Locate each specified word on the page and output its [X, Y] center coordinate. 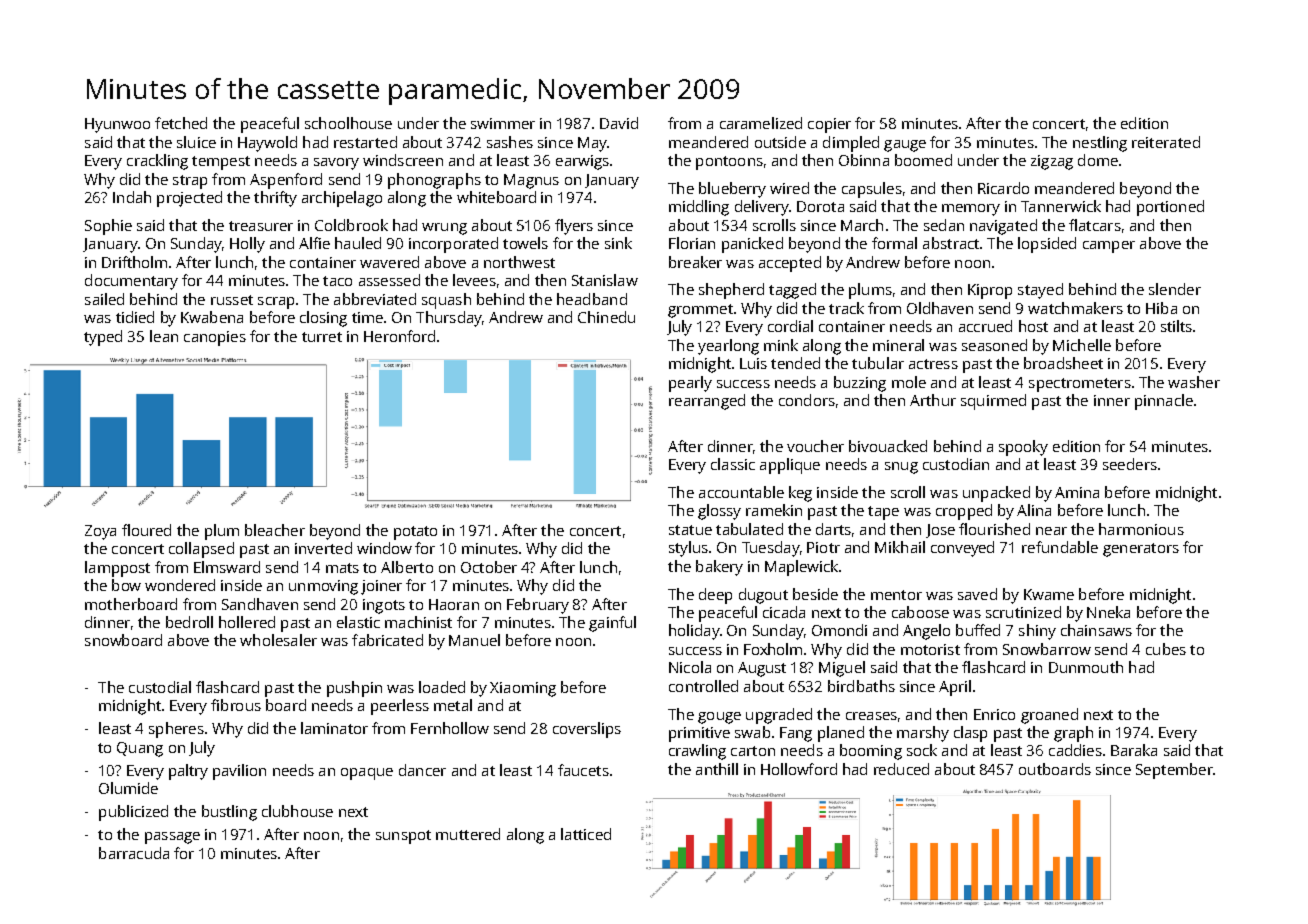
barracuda [134, 853]
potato [415, 533]
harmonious [1141, 529]
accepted [790, 264]
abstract [951, 243]
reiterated [1166, 142]
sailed [104, 299]
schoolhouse [348, 123]
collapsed [201, 550]
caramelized [761, 123]
